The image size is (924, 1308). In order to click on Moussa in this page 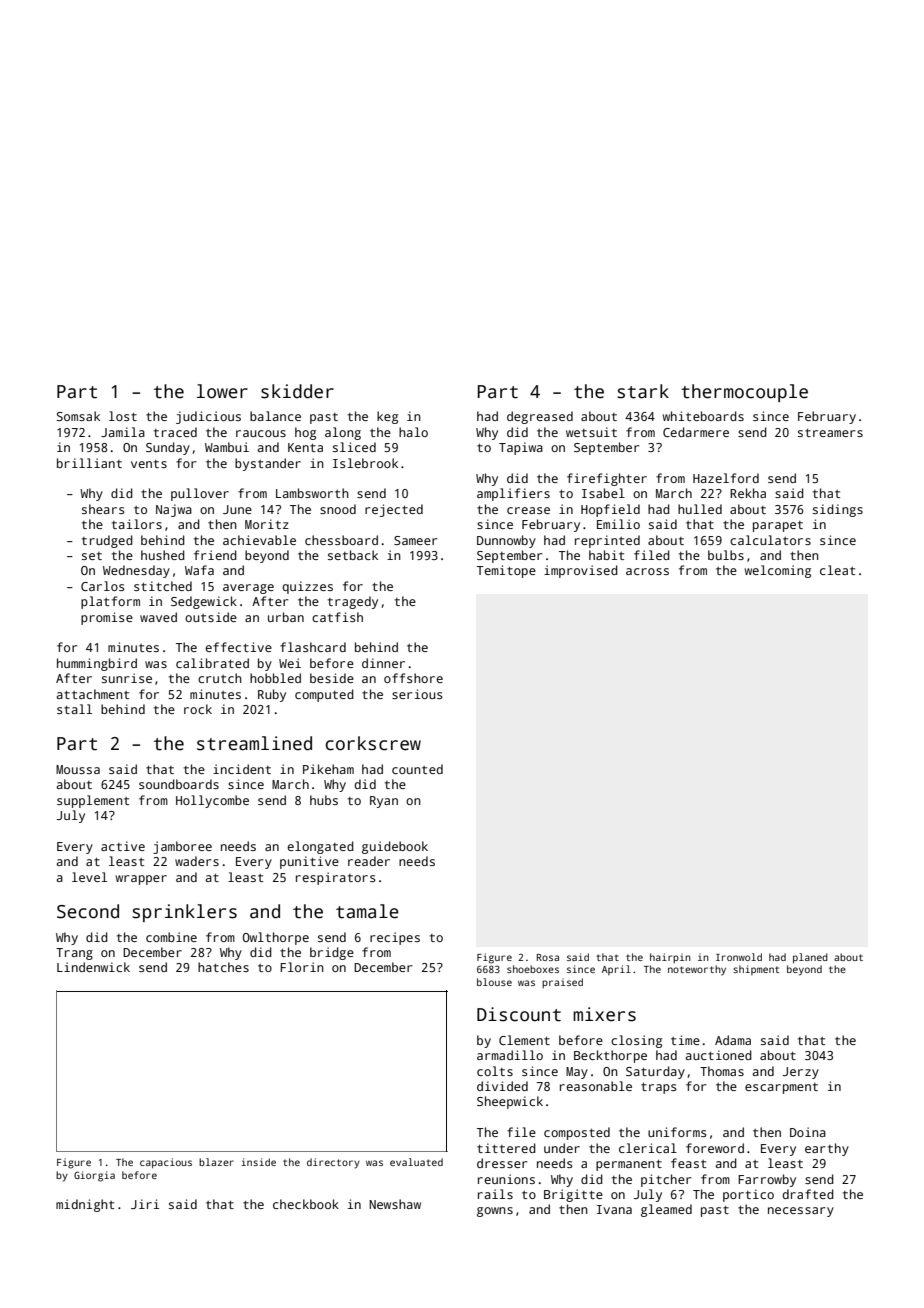, I will do `click(78, 769)`.
